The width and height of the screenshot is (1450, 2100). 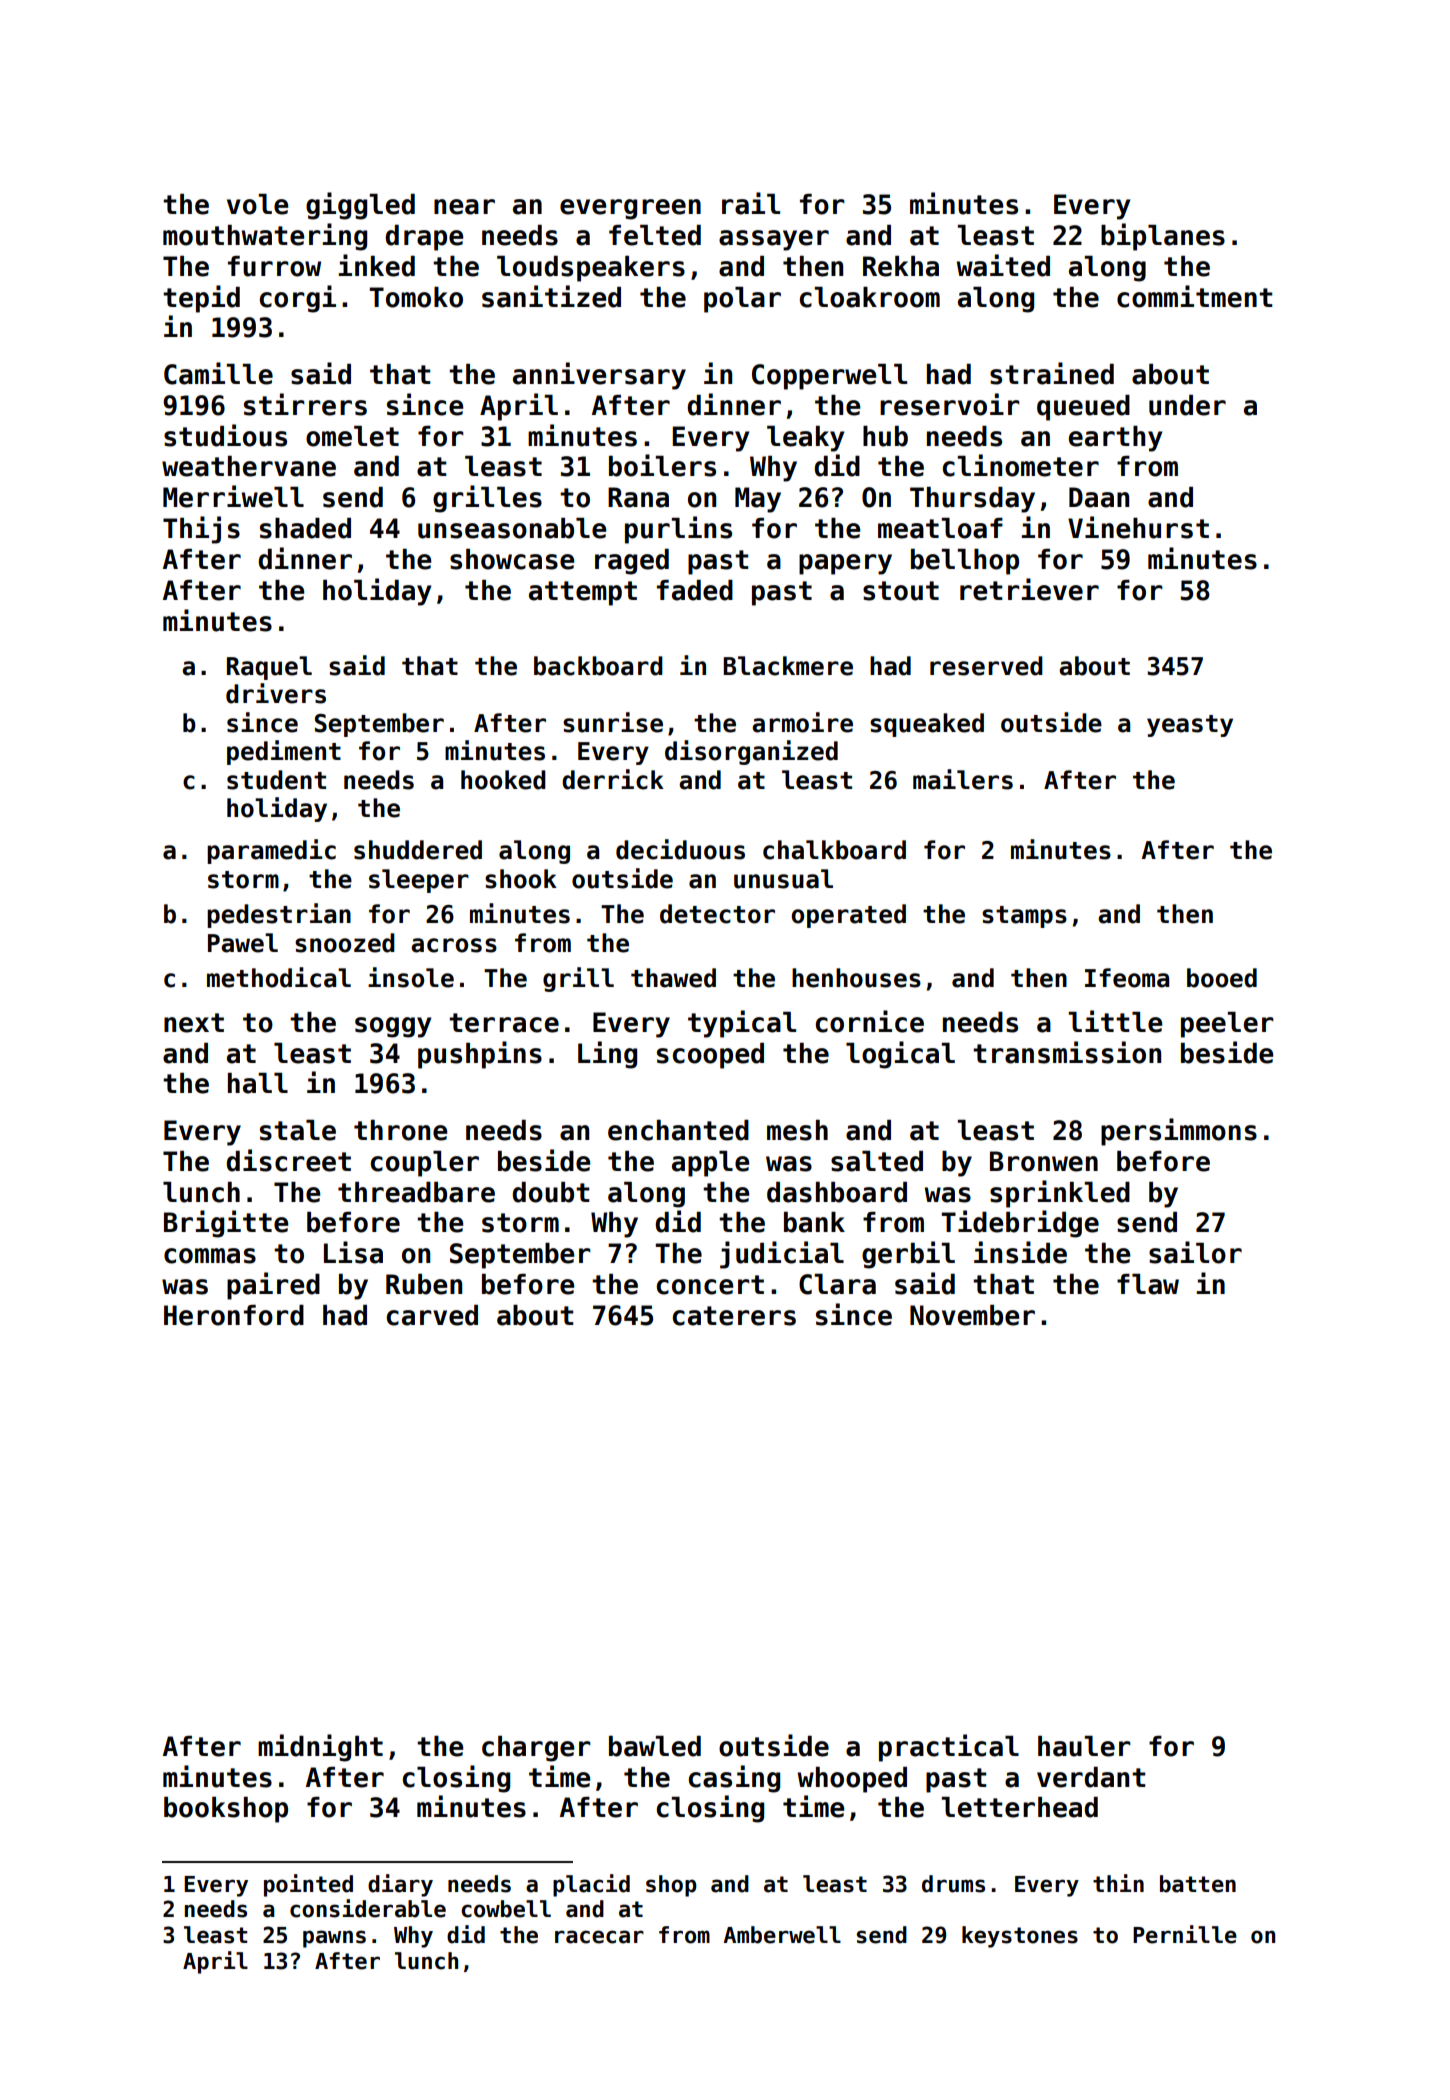 What do you see at coordinates (551, 1192) in the screenshot?
I see `doubt` at bounding box center [551, 1192].
